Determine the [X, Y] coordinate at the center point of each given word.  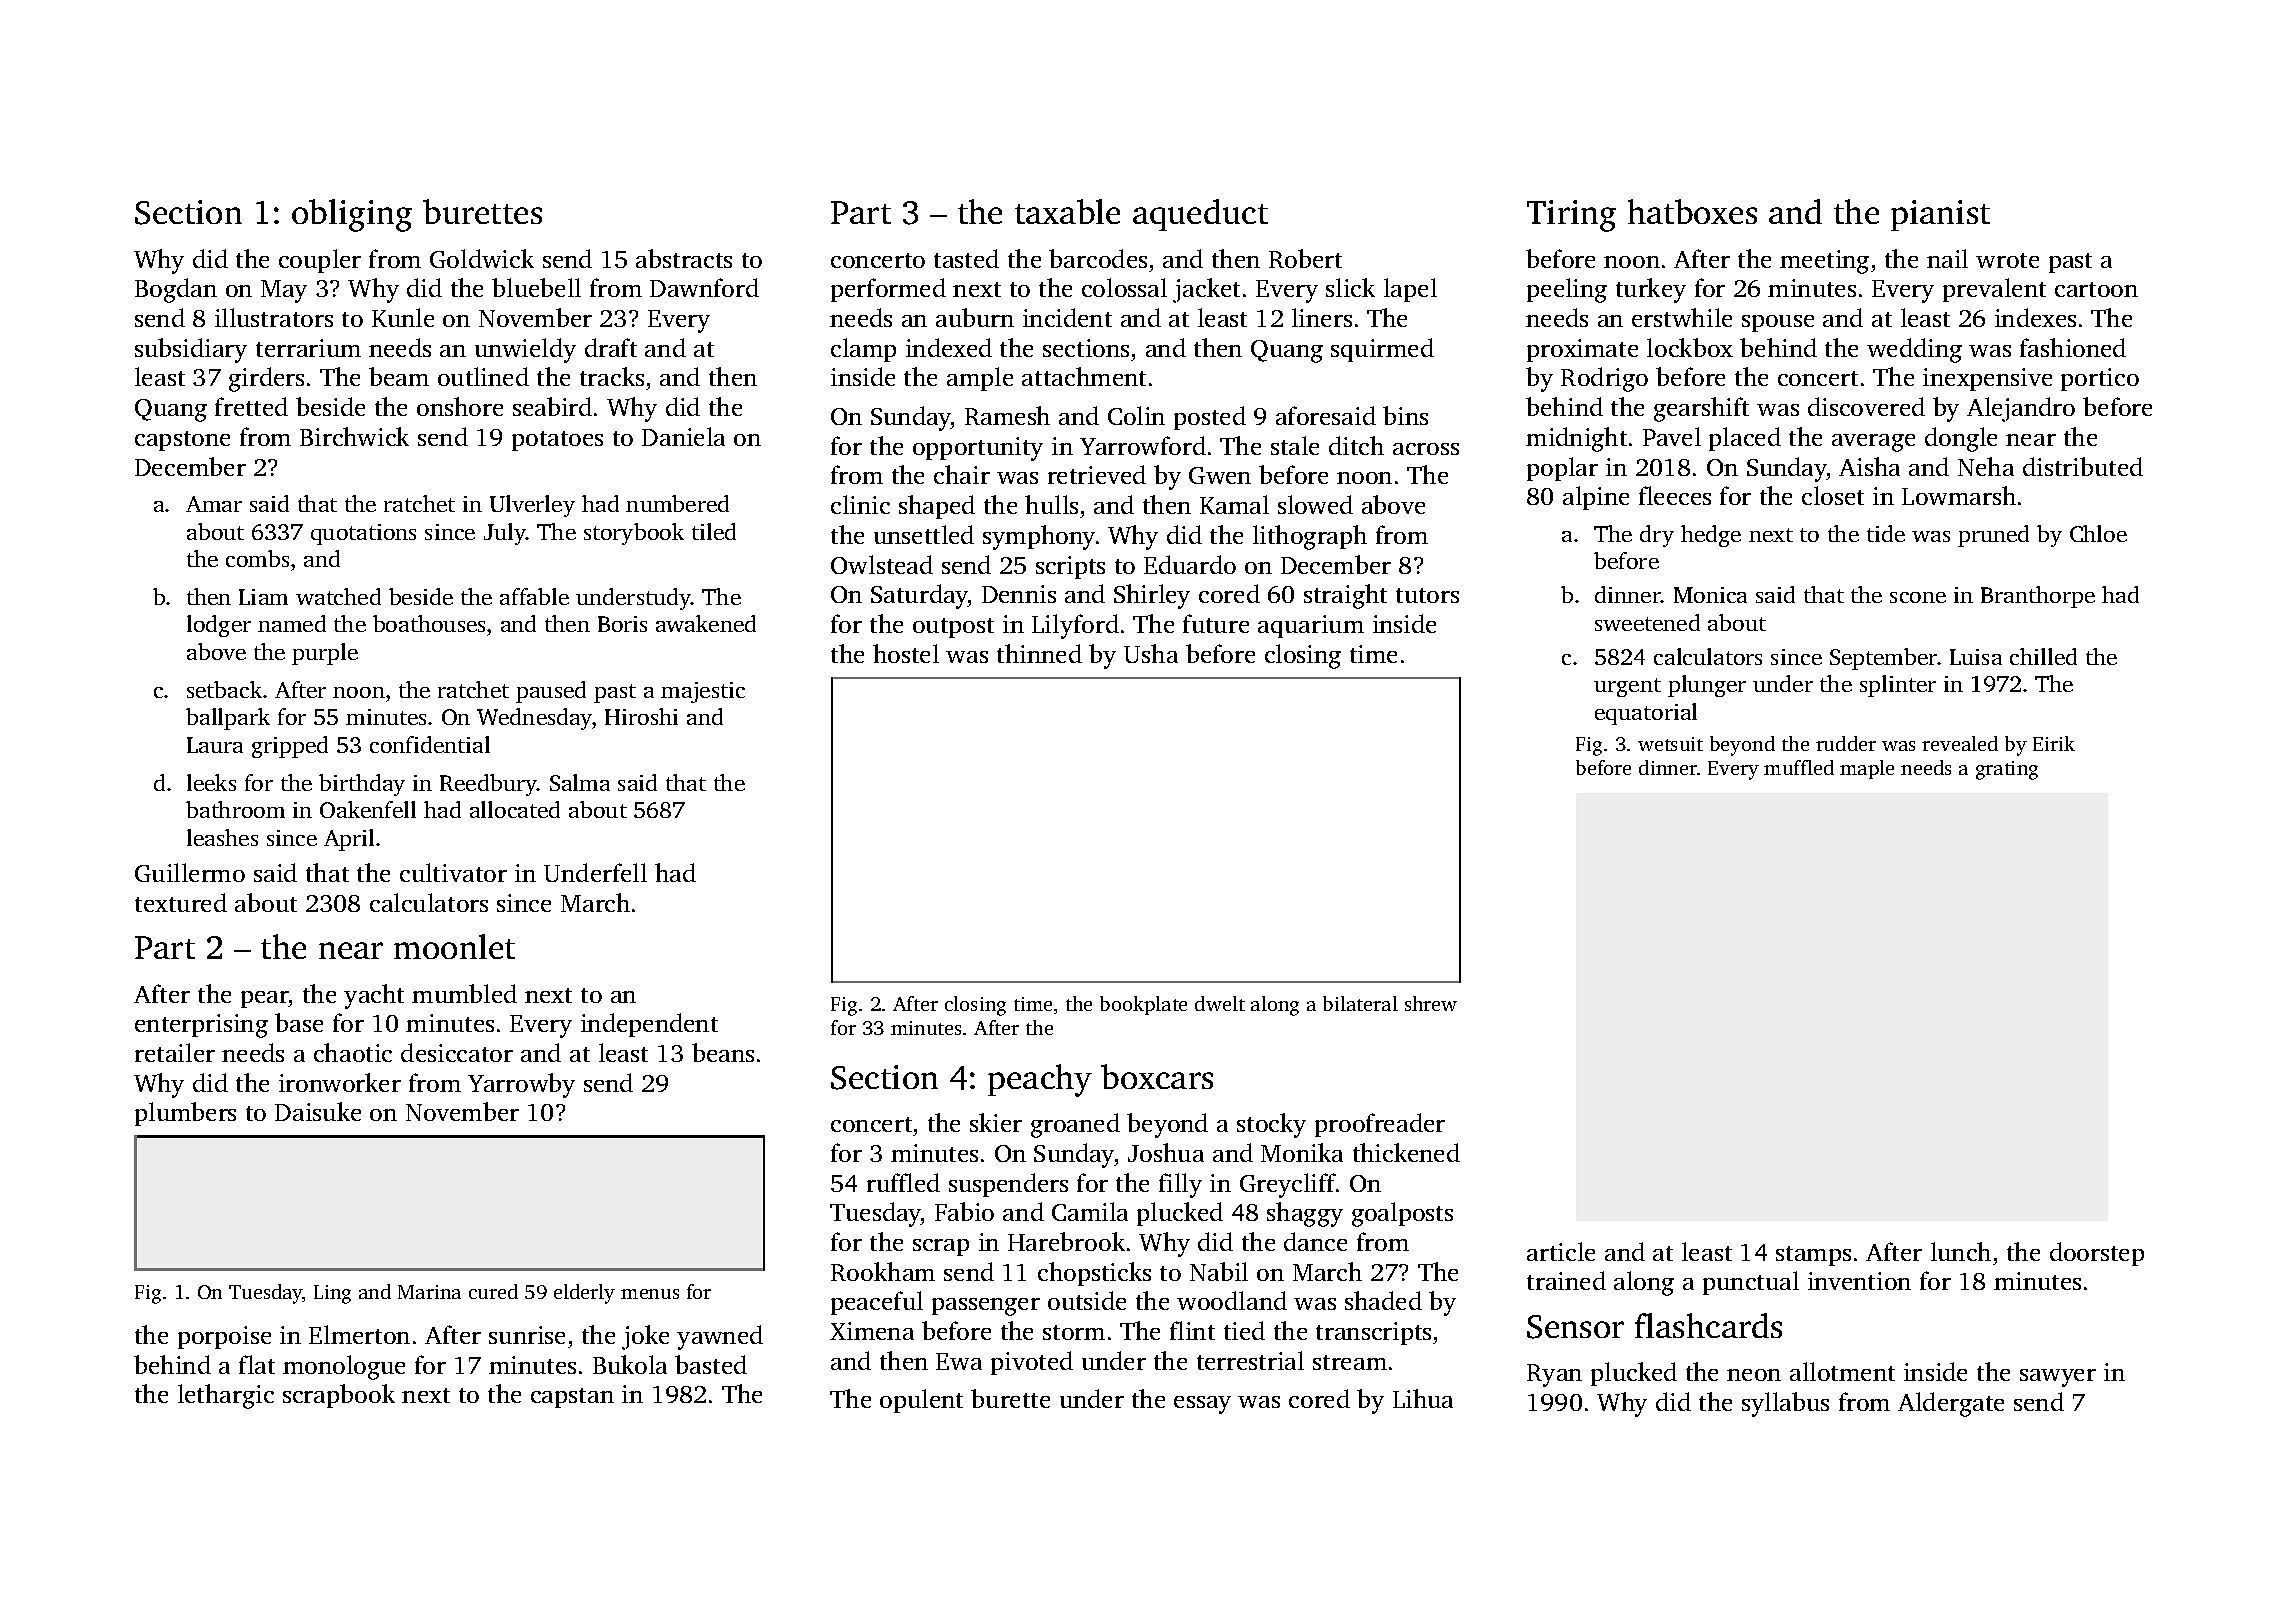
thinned [1039, 653]
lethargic [226, 1396]
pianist [1940, 215]
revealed [1960, 743]
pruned [1993, 536]
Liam [263, 597]
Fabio [964, 1211]
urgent [1627, 687]
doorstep [2097, 1254]
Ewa [959, 1361]
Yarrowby [521, 1085]
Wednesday [534, 719]
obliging [352, 215]
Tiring [1571, 216]
